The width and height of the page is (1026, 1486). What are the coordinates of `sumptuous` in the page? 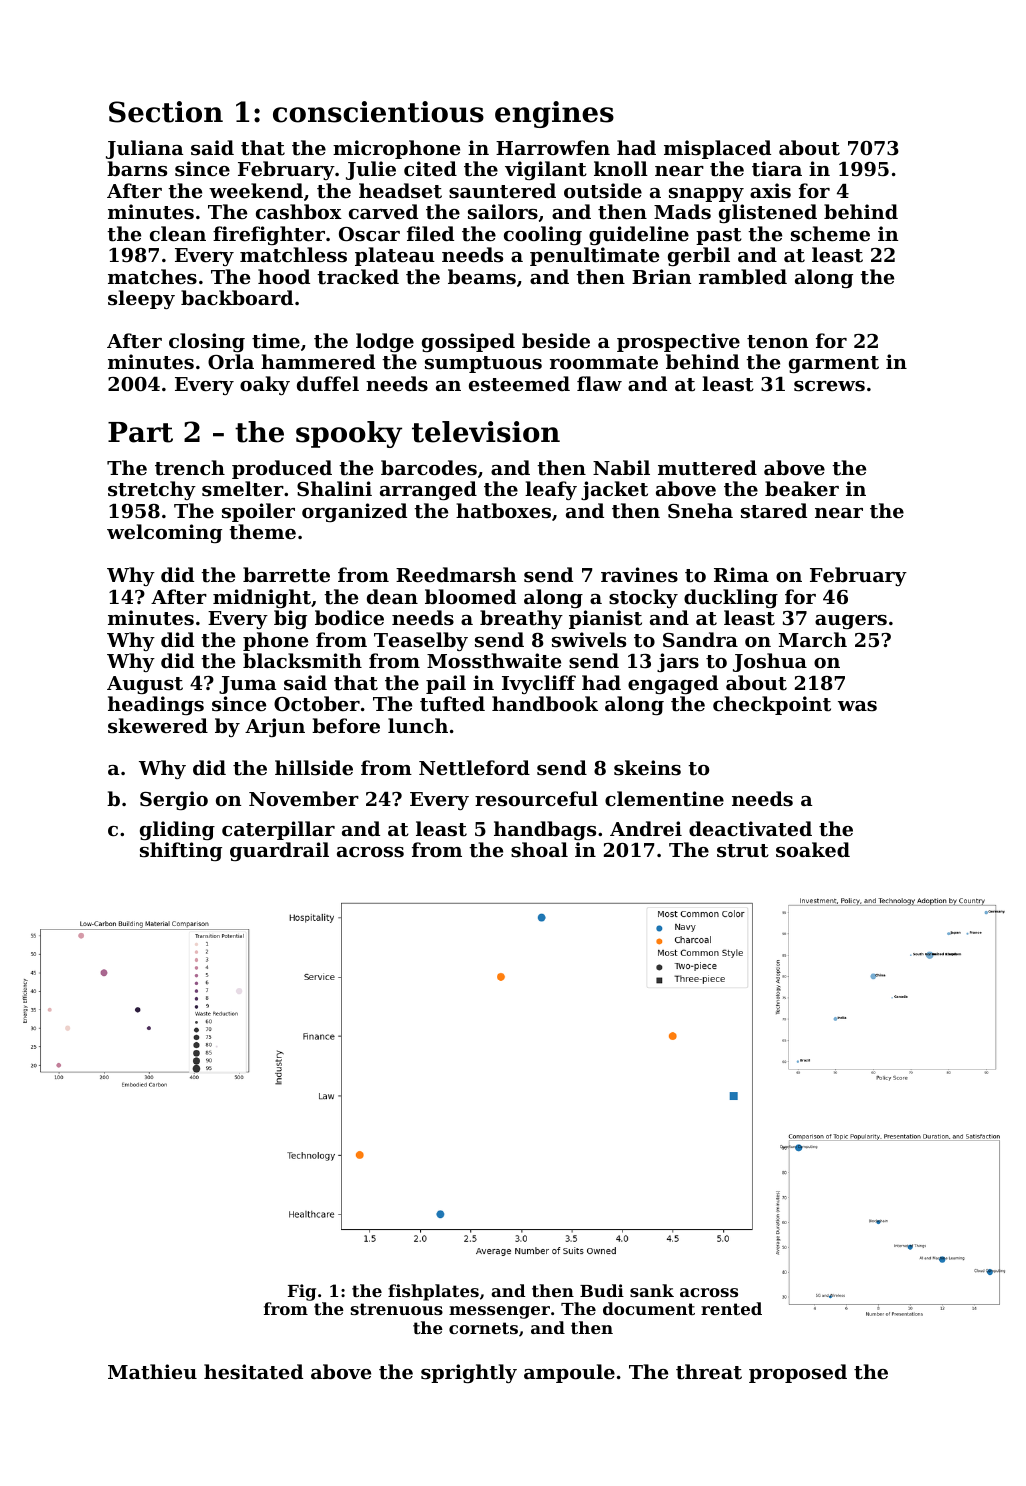 It's located at (483, 364).
